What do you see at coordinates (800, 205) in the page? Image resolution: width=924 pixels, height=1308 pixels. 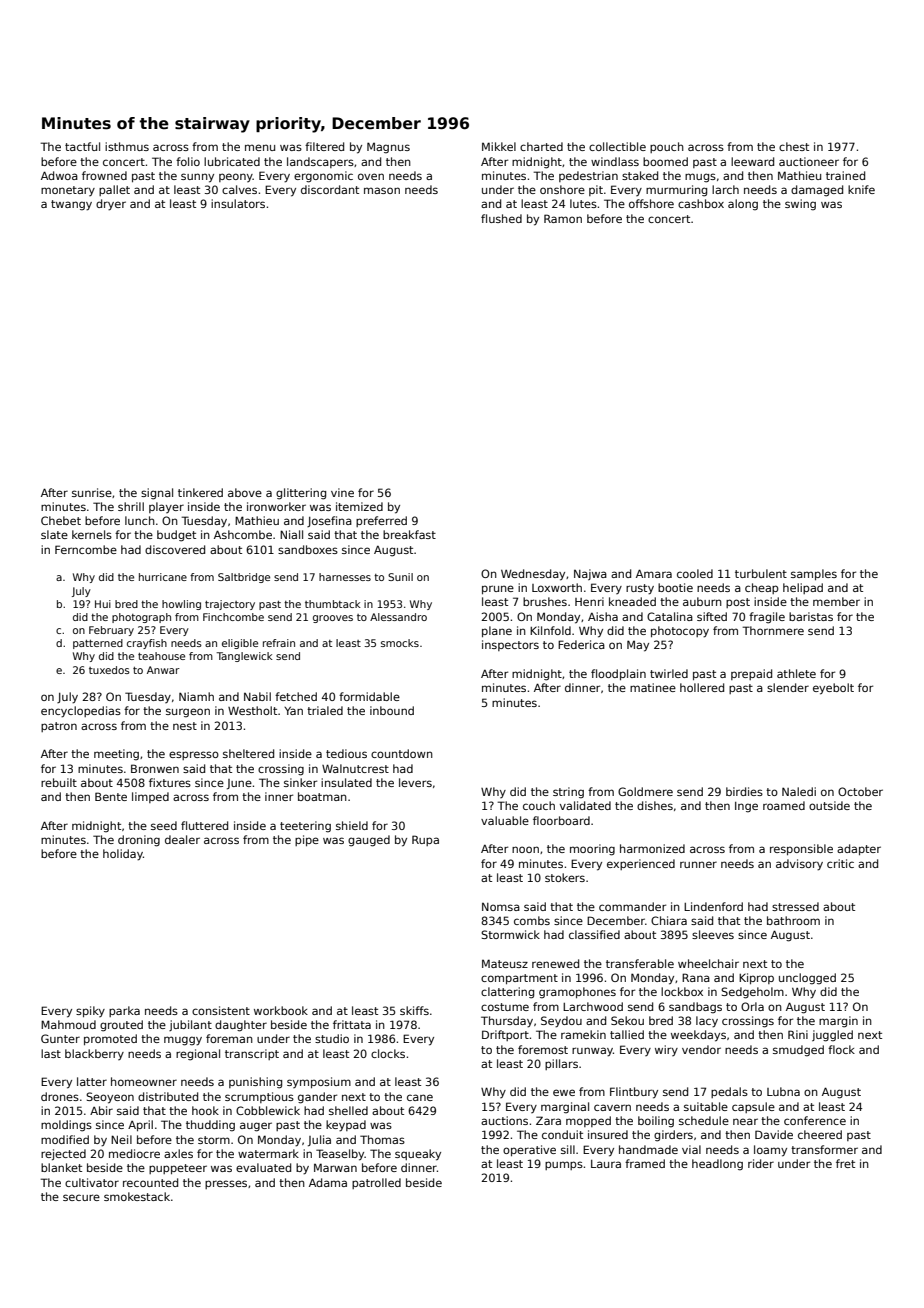 I see `swing` at bounding box center [800, 205].
